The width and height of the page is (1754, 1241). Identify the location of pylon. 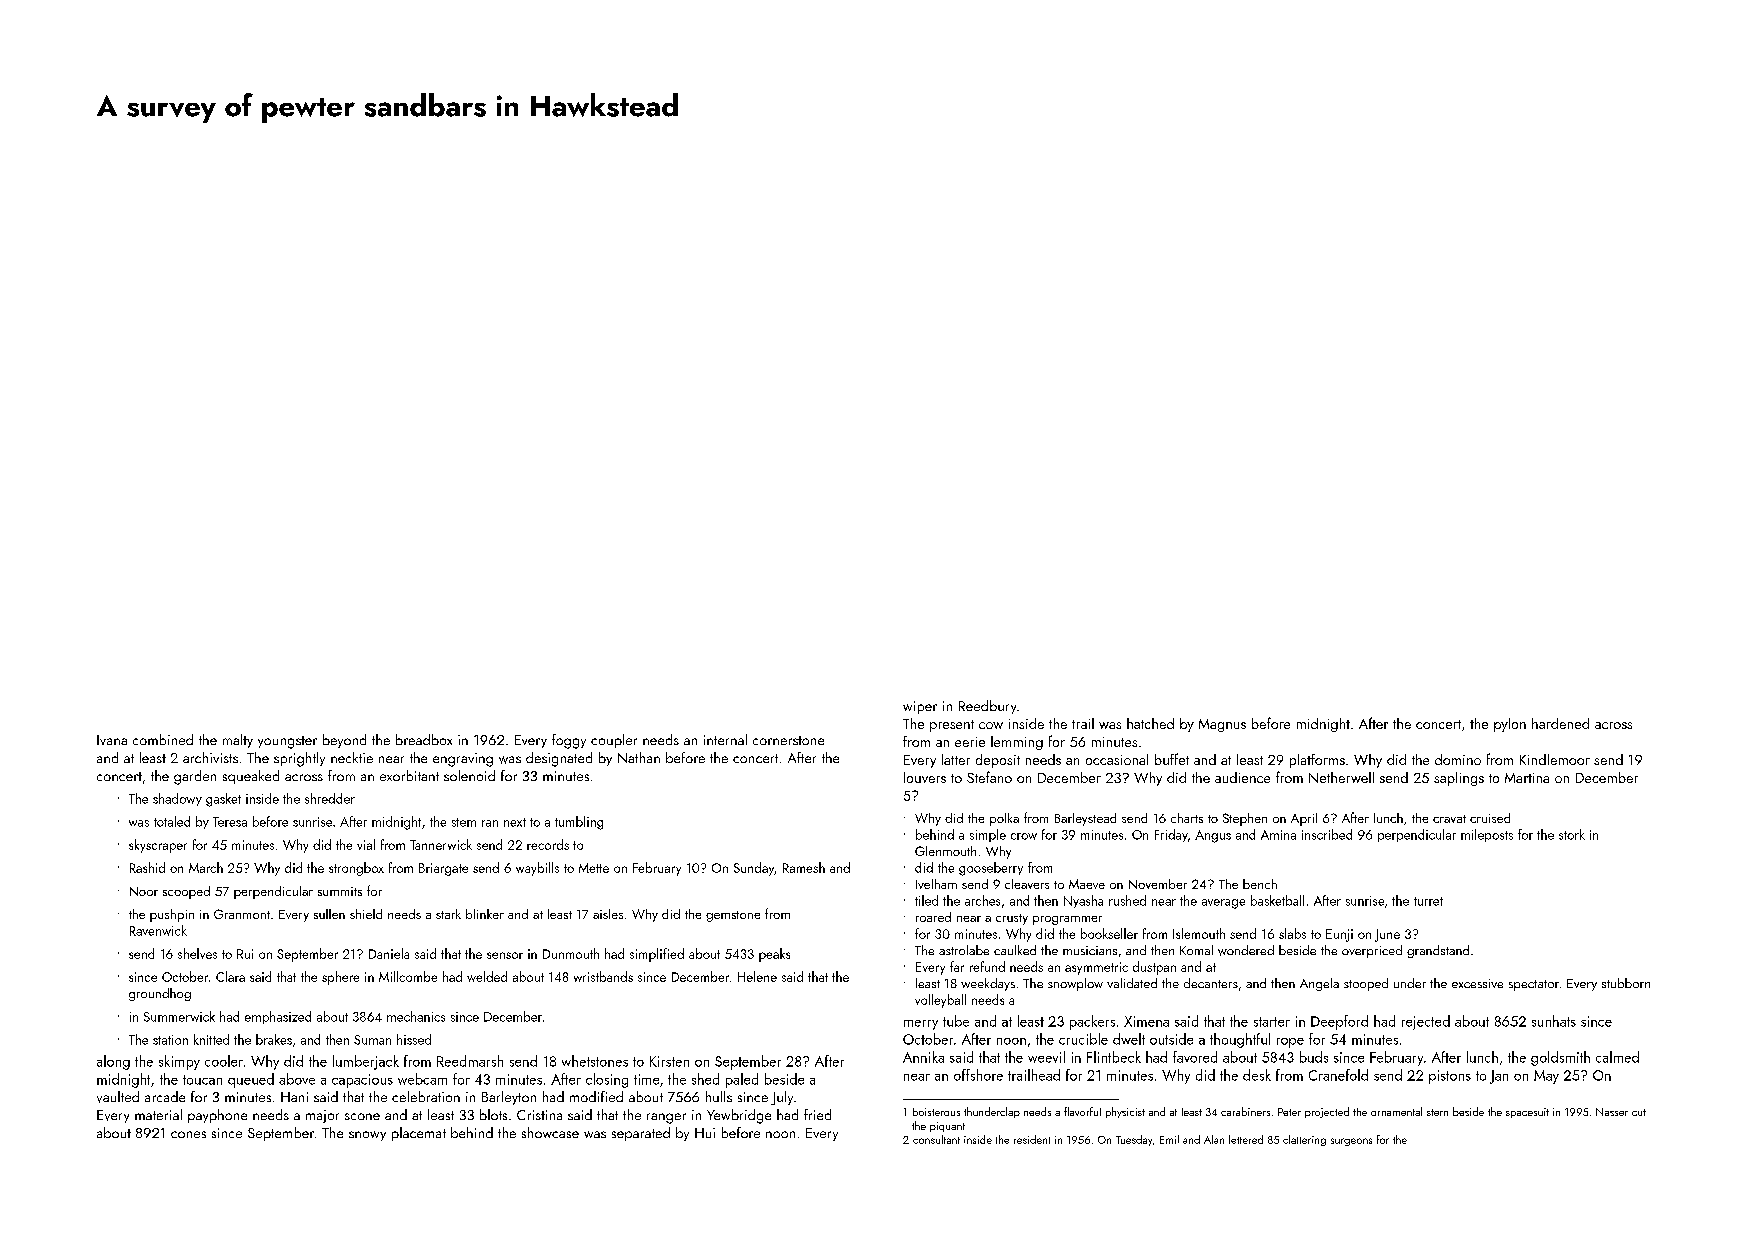
(1510, 725).
